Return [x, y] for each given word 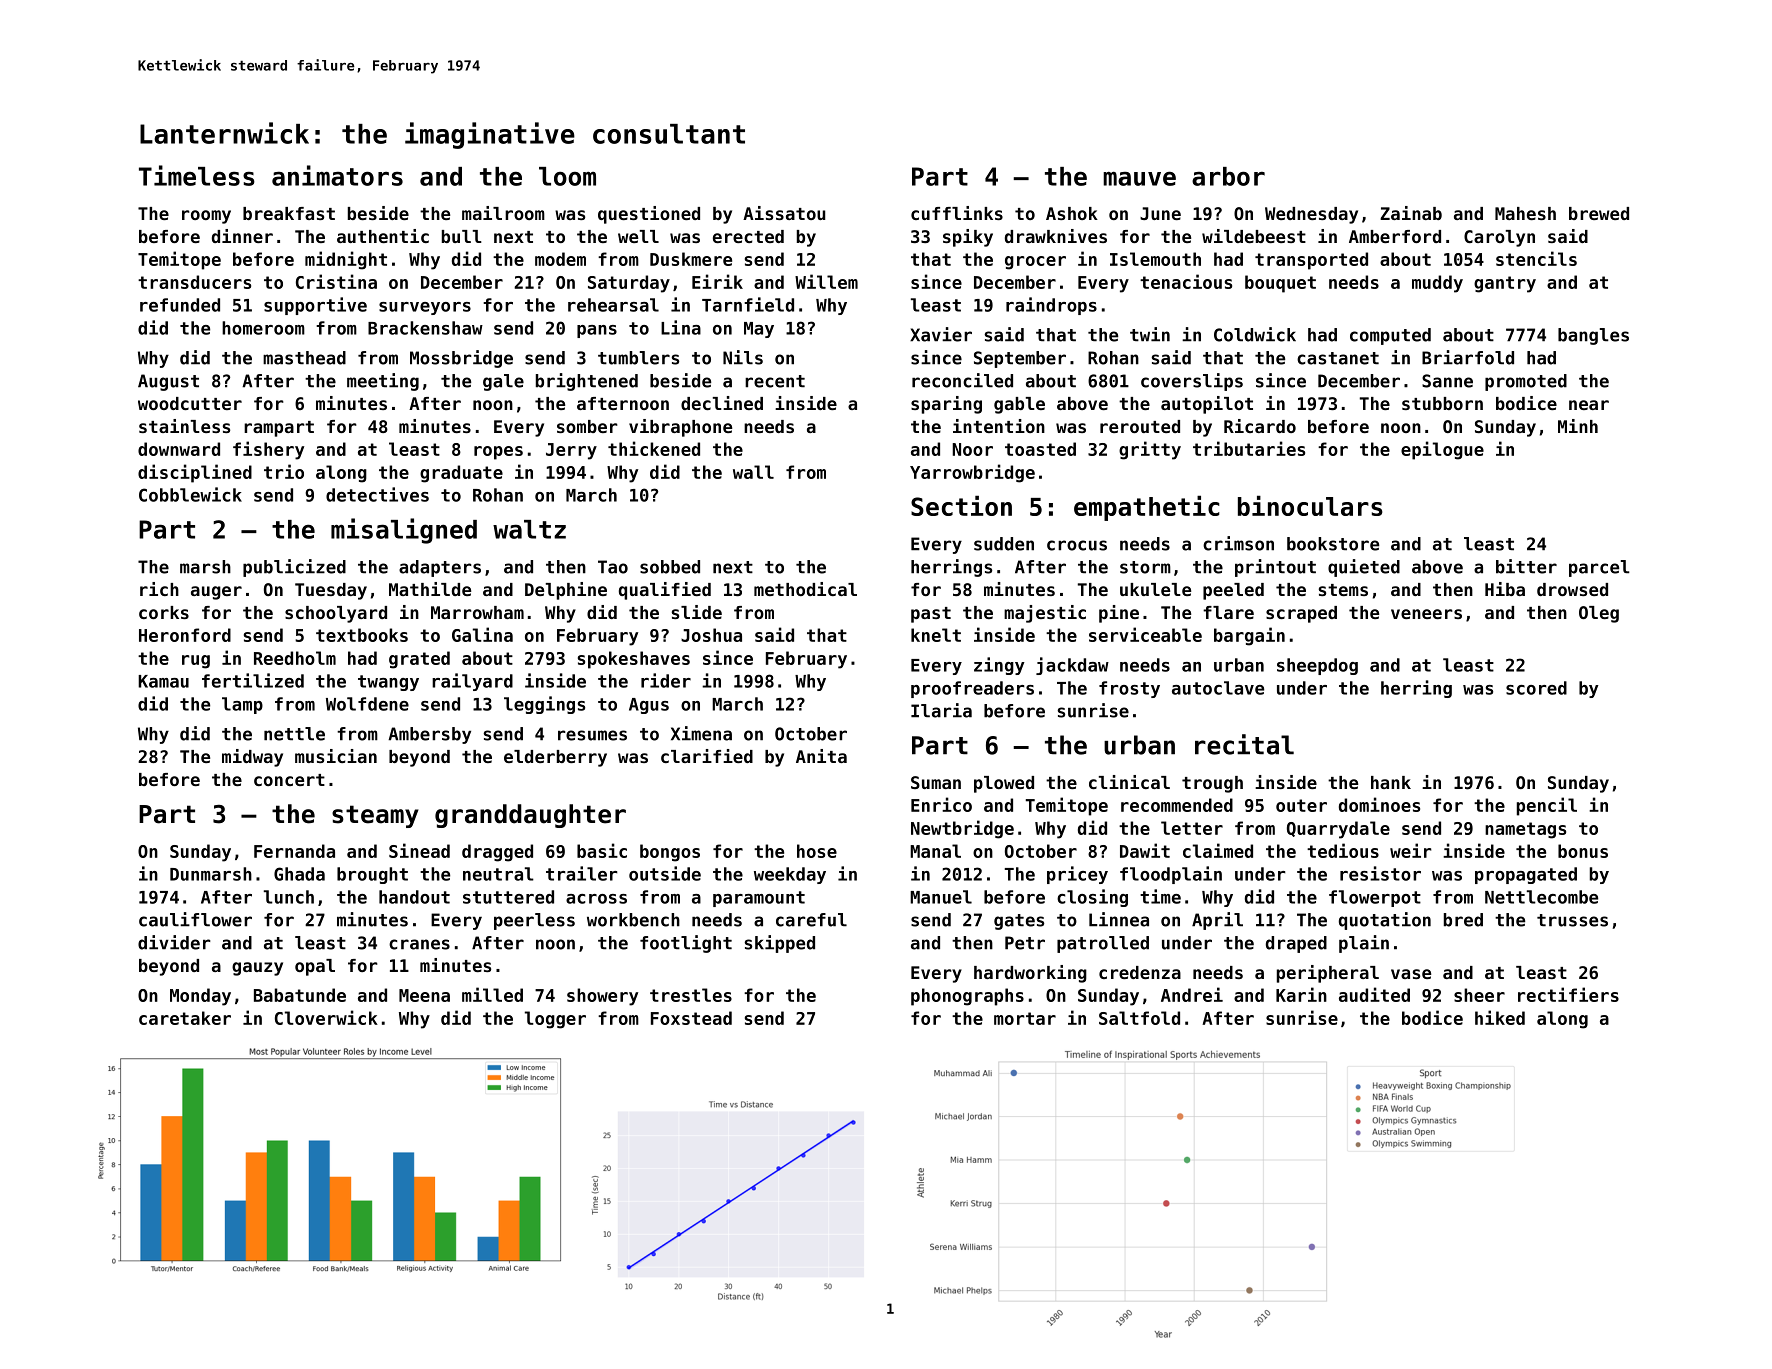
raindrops [1051, 306]
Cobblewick [190, 494]
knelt [936, 635]
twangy [388, 683]
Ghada [299, 874]
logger [555, 1020]
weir [1411, 850]
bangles [1593, 336]
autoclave [1218, 688]
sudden [1004, 544]
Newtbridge [962, 829]
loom [567, 176]
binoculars [1310, 505]
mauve [1139, 178]
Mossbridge [461, 359]
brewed [1599, 213]
